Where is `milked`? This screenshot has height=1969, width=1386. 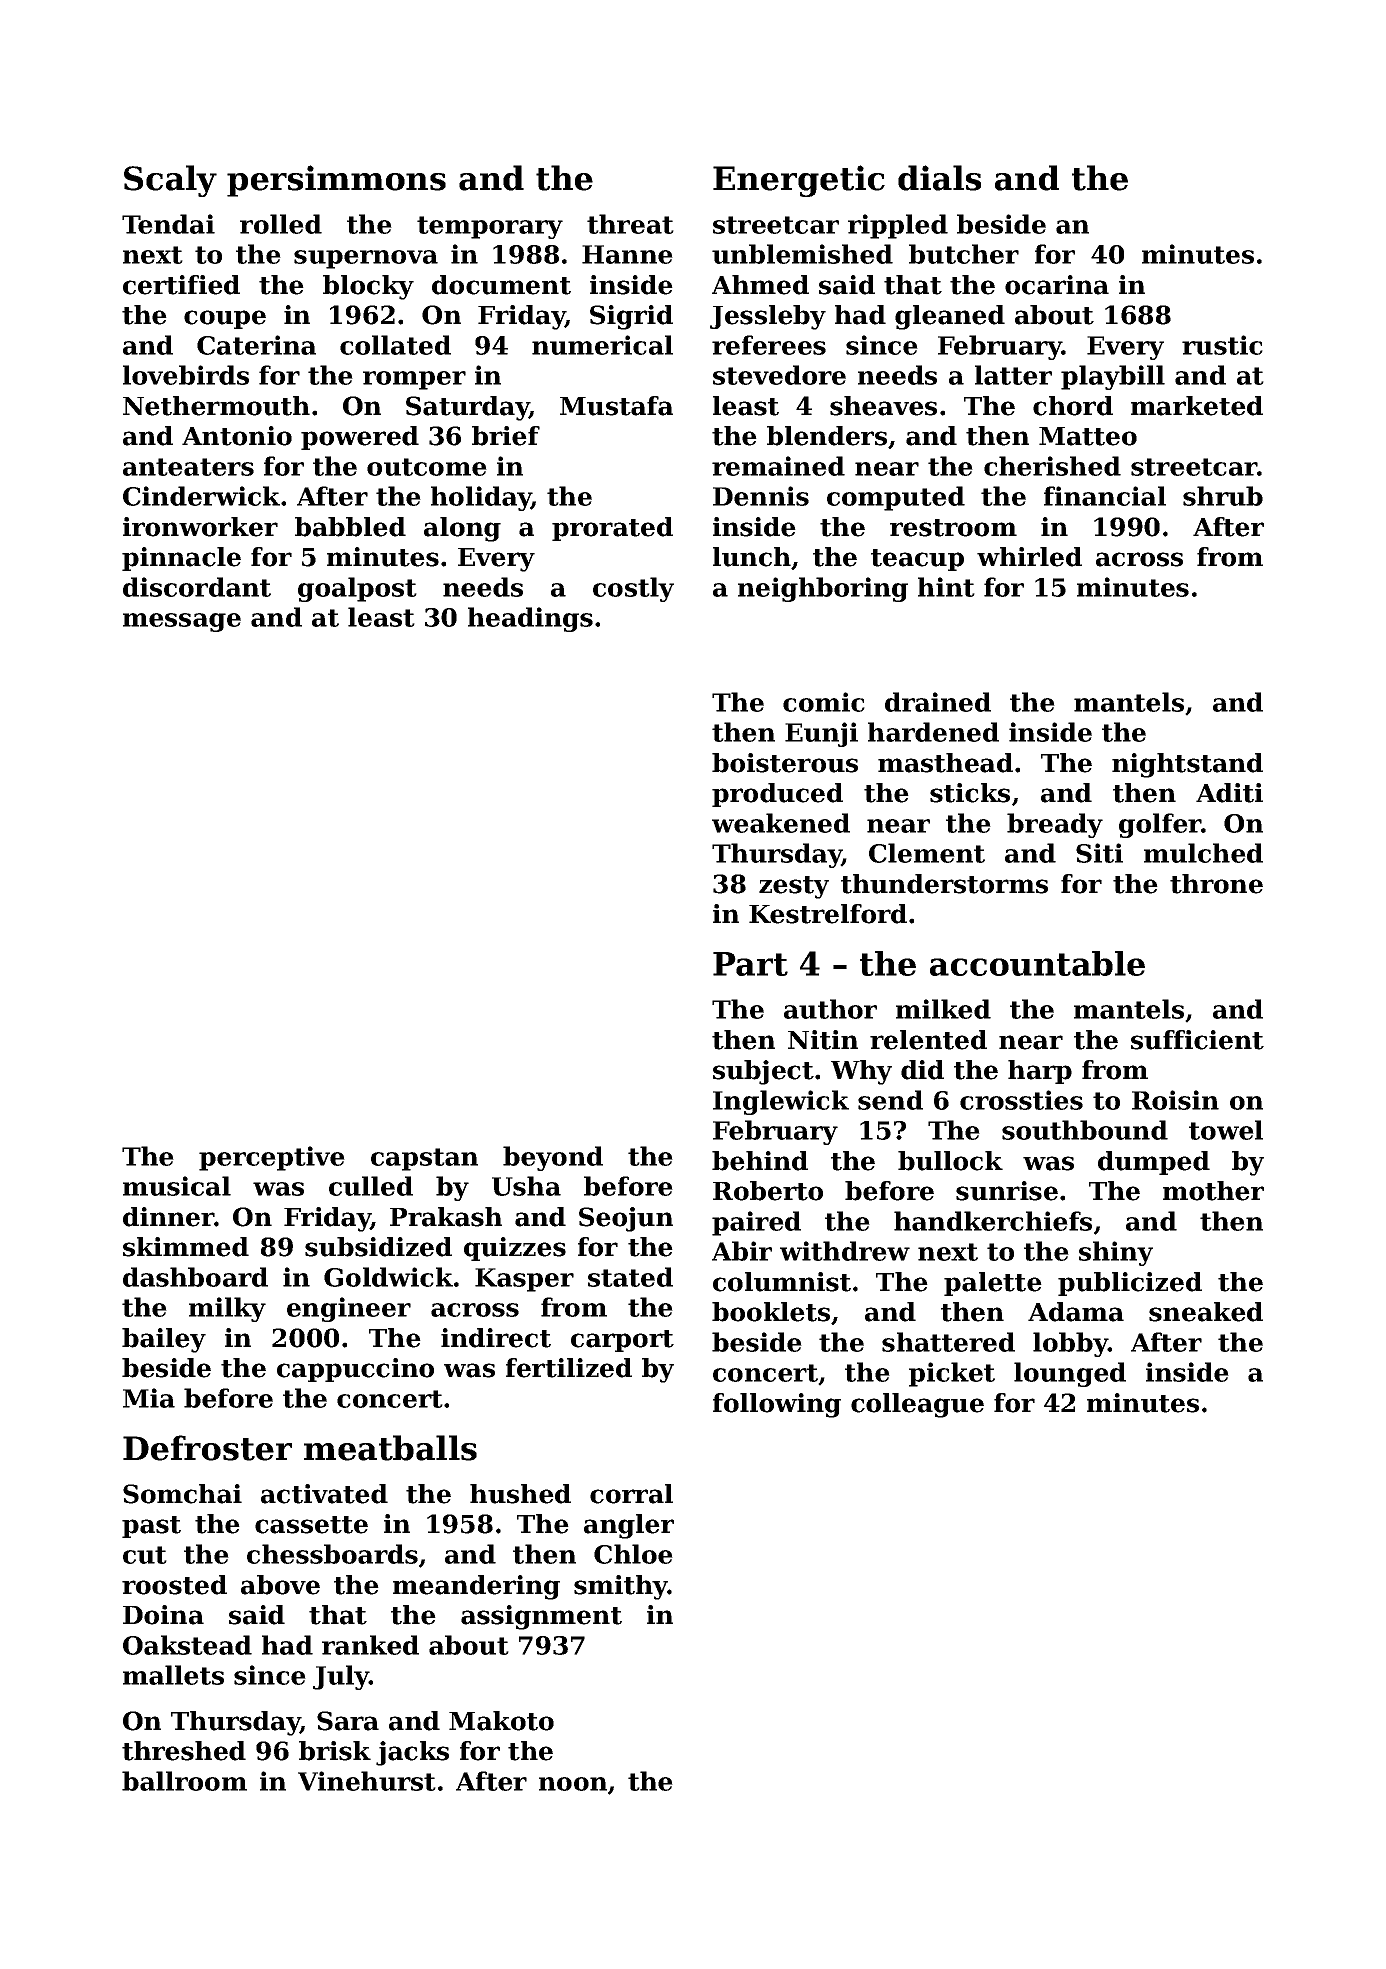 milked is located at coordinates (943, 1009).
